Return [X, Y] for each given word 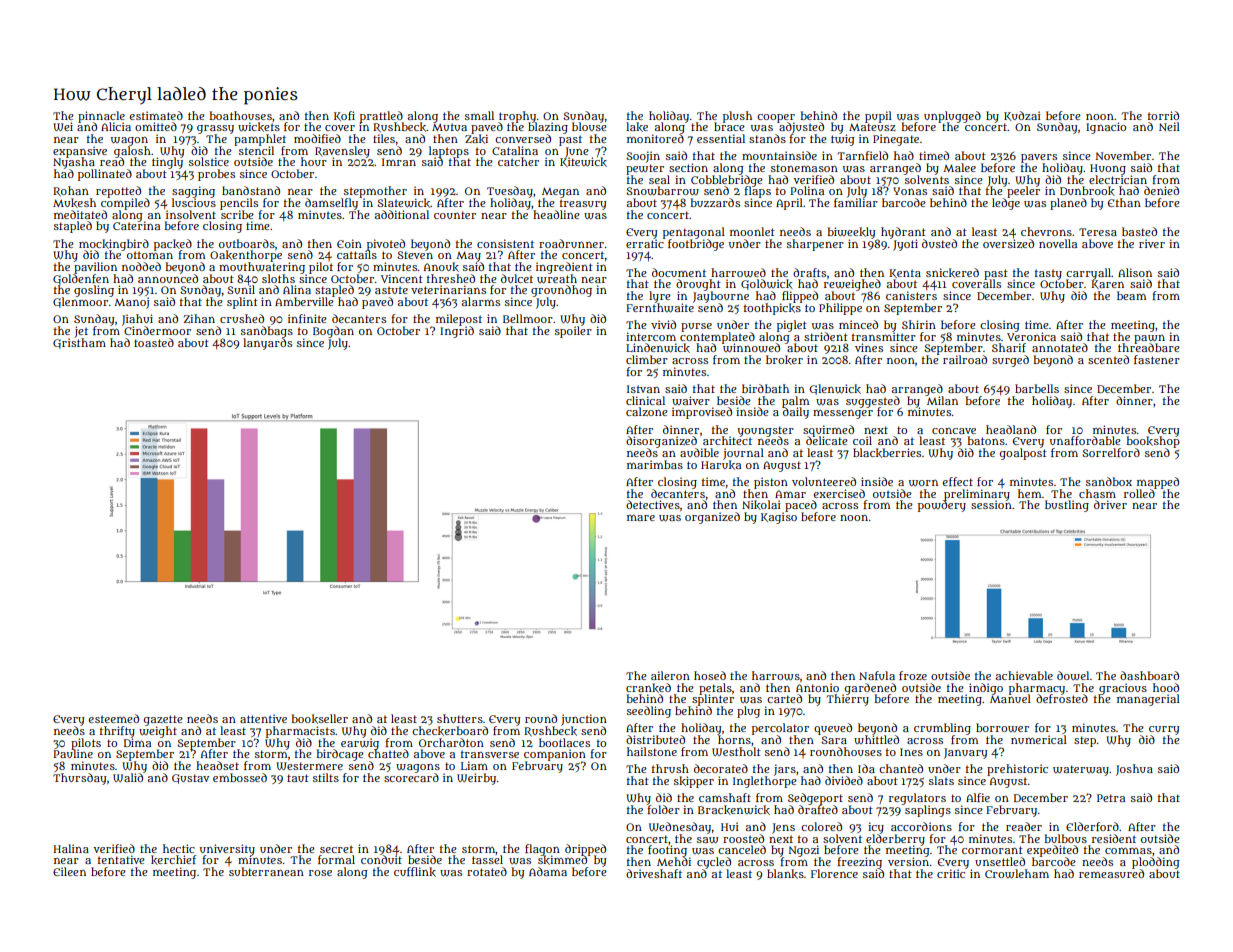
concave [954, 431]
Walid [128, 777]
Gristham [79, 343]
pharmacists [300, 732]
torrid [1163, 115]
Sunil [241, 289]
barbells [1037, 388]
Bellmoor [528, 318]
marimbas [655, 464]
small [479, 115]
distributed [655, 739]
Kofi [344, 116]
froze [913, 675]
